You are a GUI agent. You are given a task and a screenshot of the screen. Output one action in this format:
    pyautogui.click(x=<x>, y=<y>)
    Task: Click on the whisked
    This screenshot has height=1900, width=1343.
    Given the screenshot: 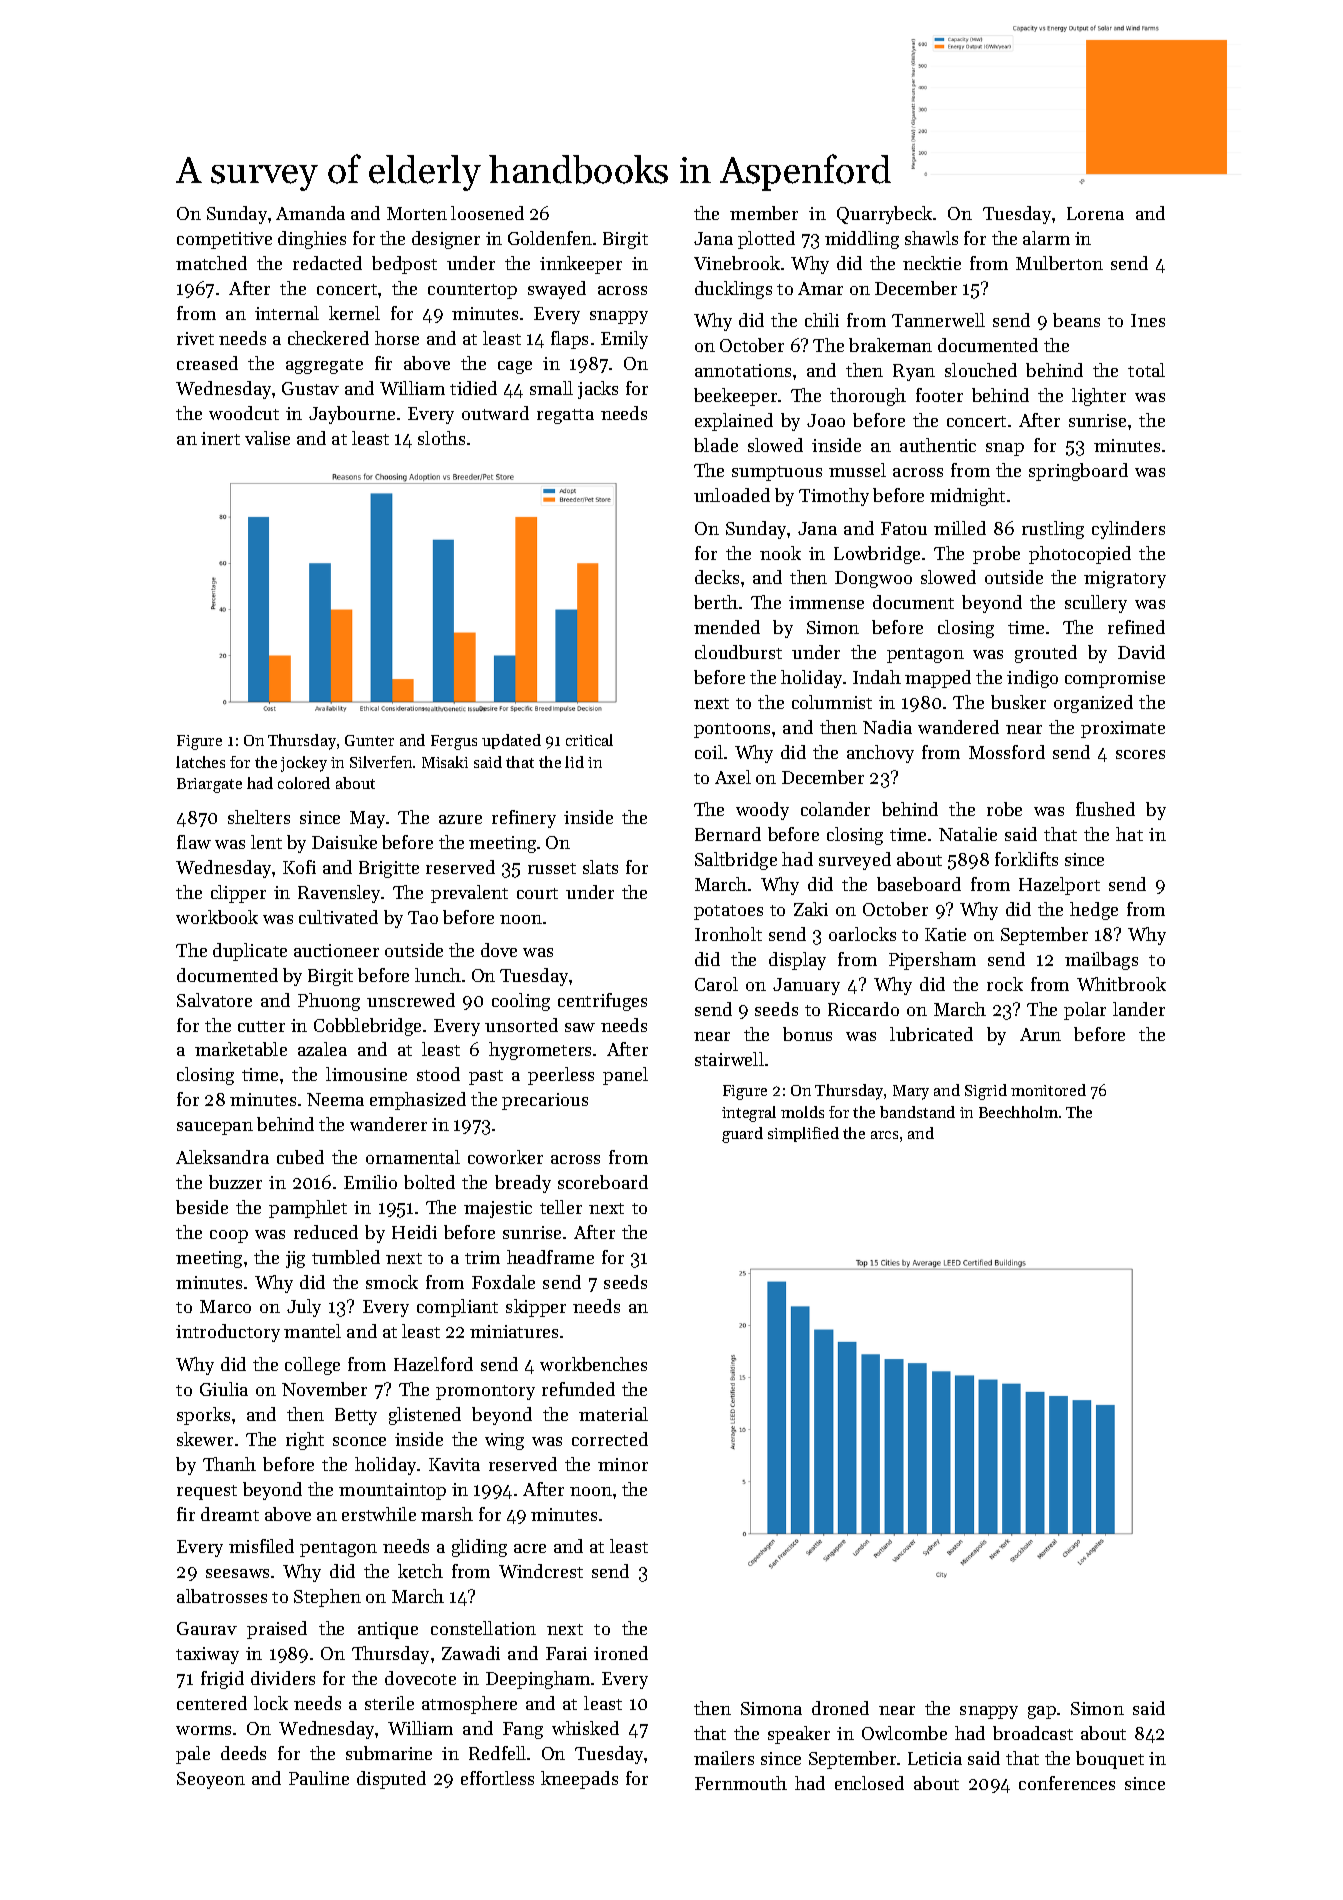 What is the action you would take?
    pyautogui.click(x=585, y=1728)
